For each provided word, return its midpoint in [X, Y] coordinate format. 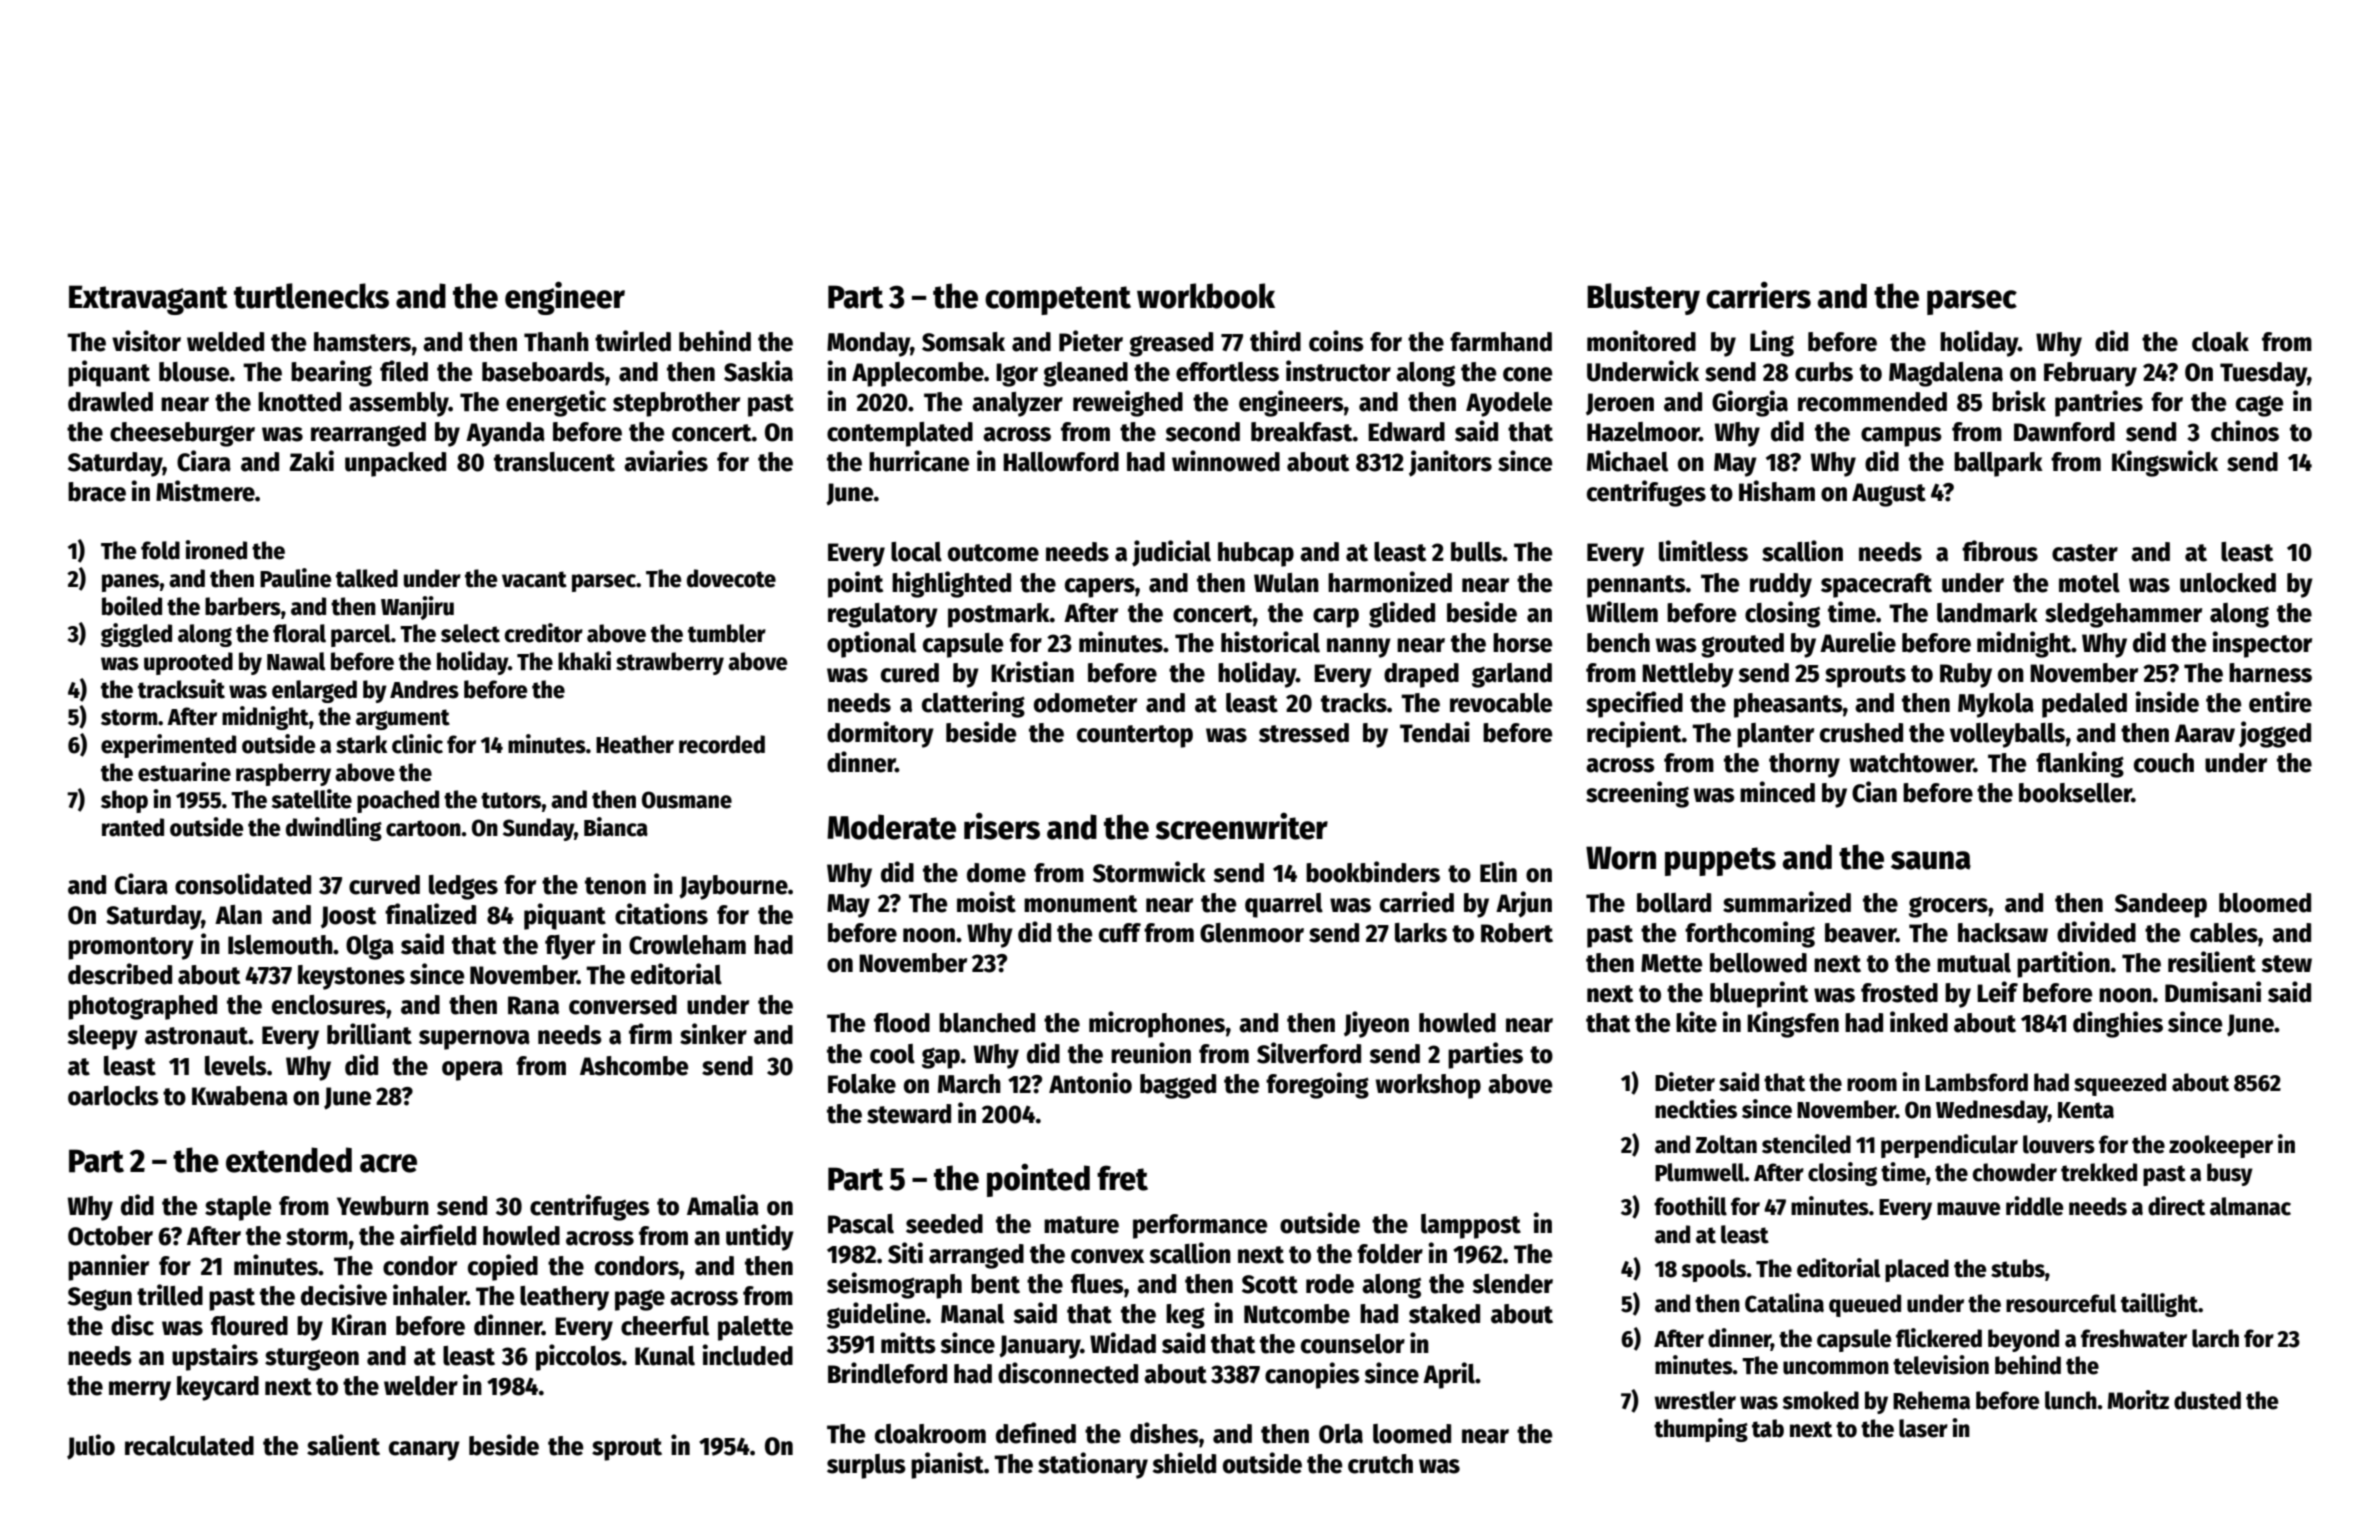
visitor [146, 341]
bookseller [2075, 793]
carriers [1758, 295]
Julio [91, 1447]
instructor [1338, 371]
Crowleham [687, 945]
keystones [351, 977]
